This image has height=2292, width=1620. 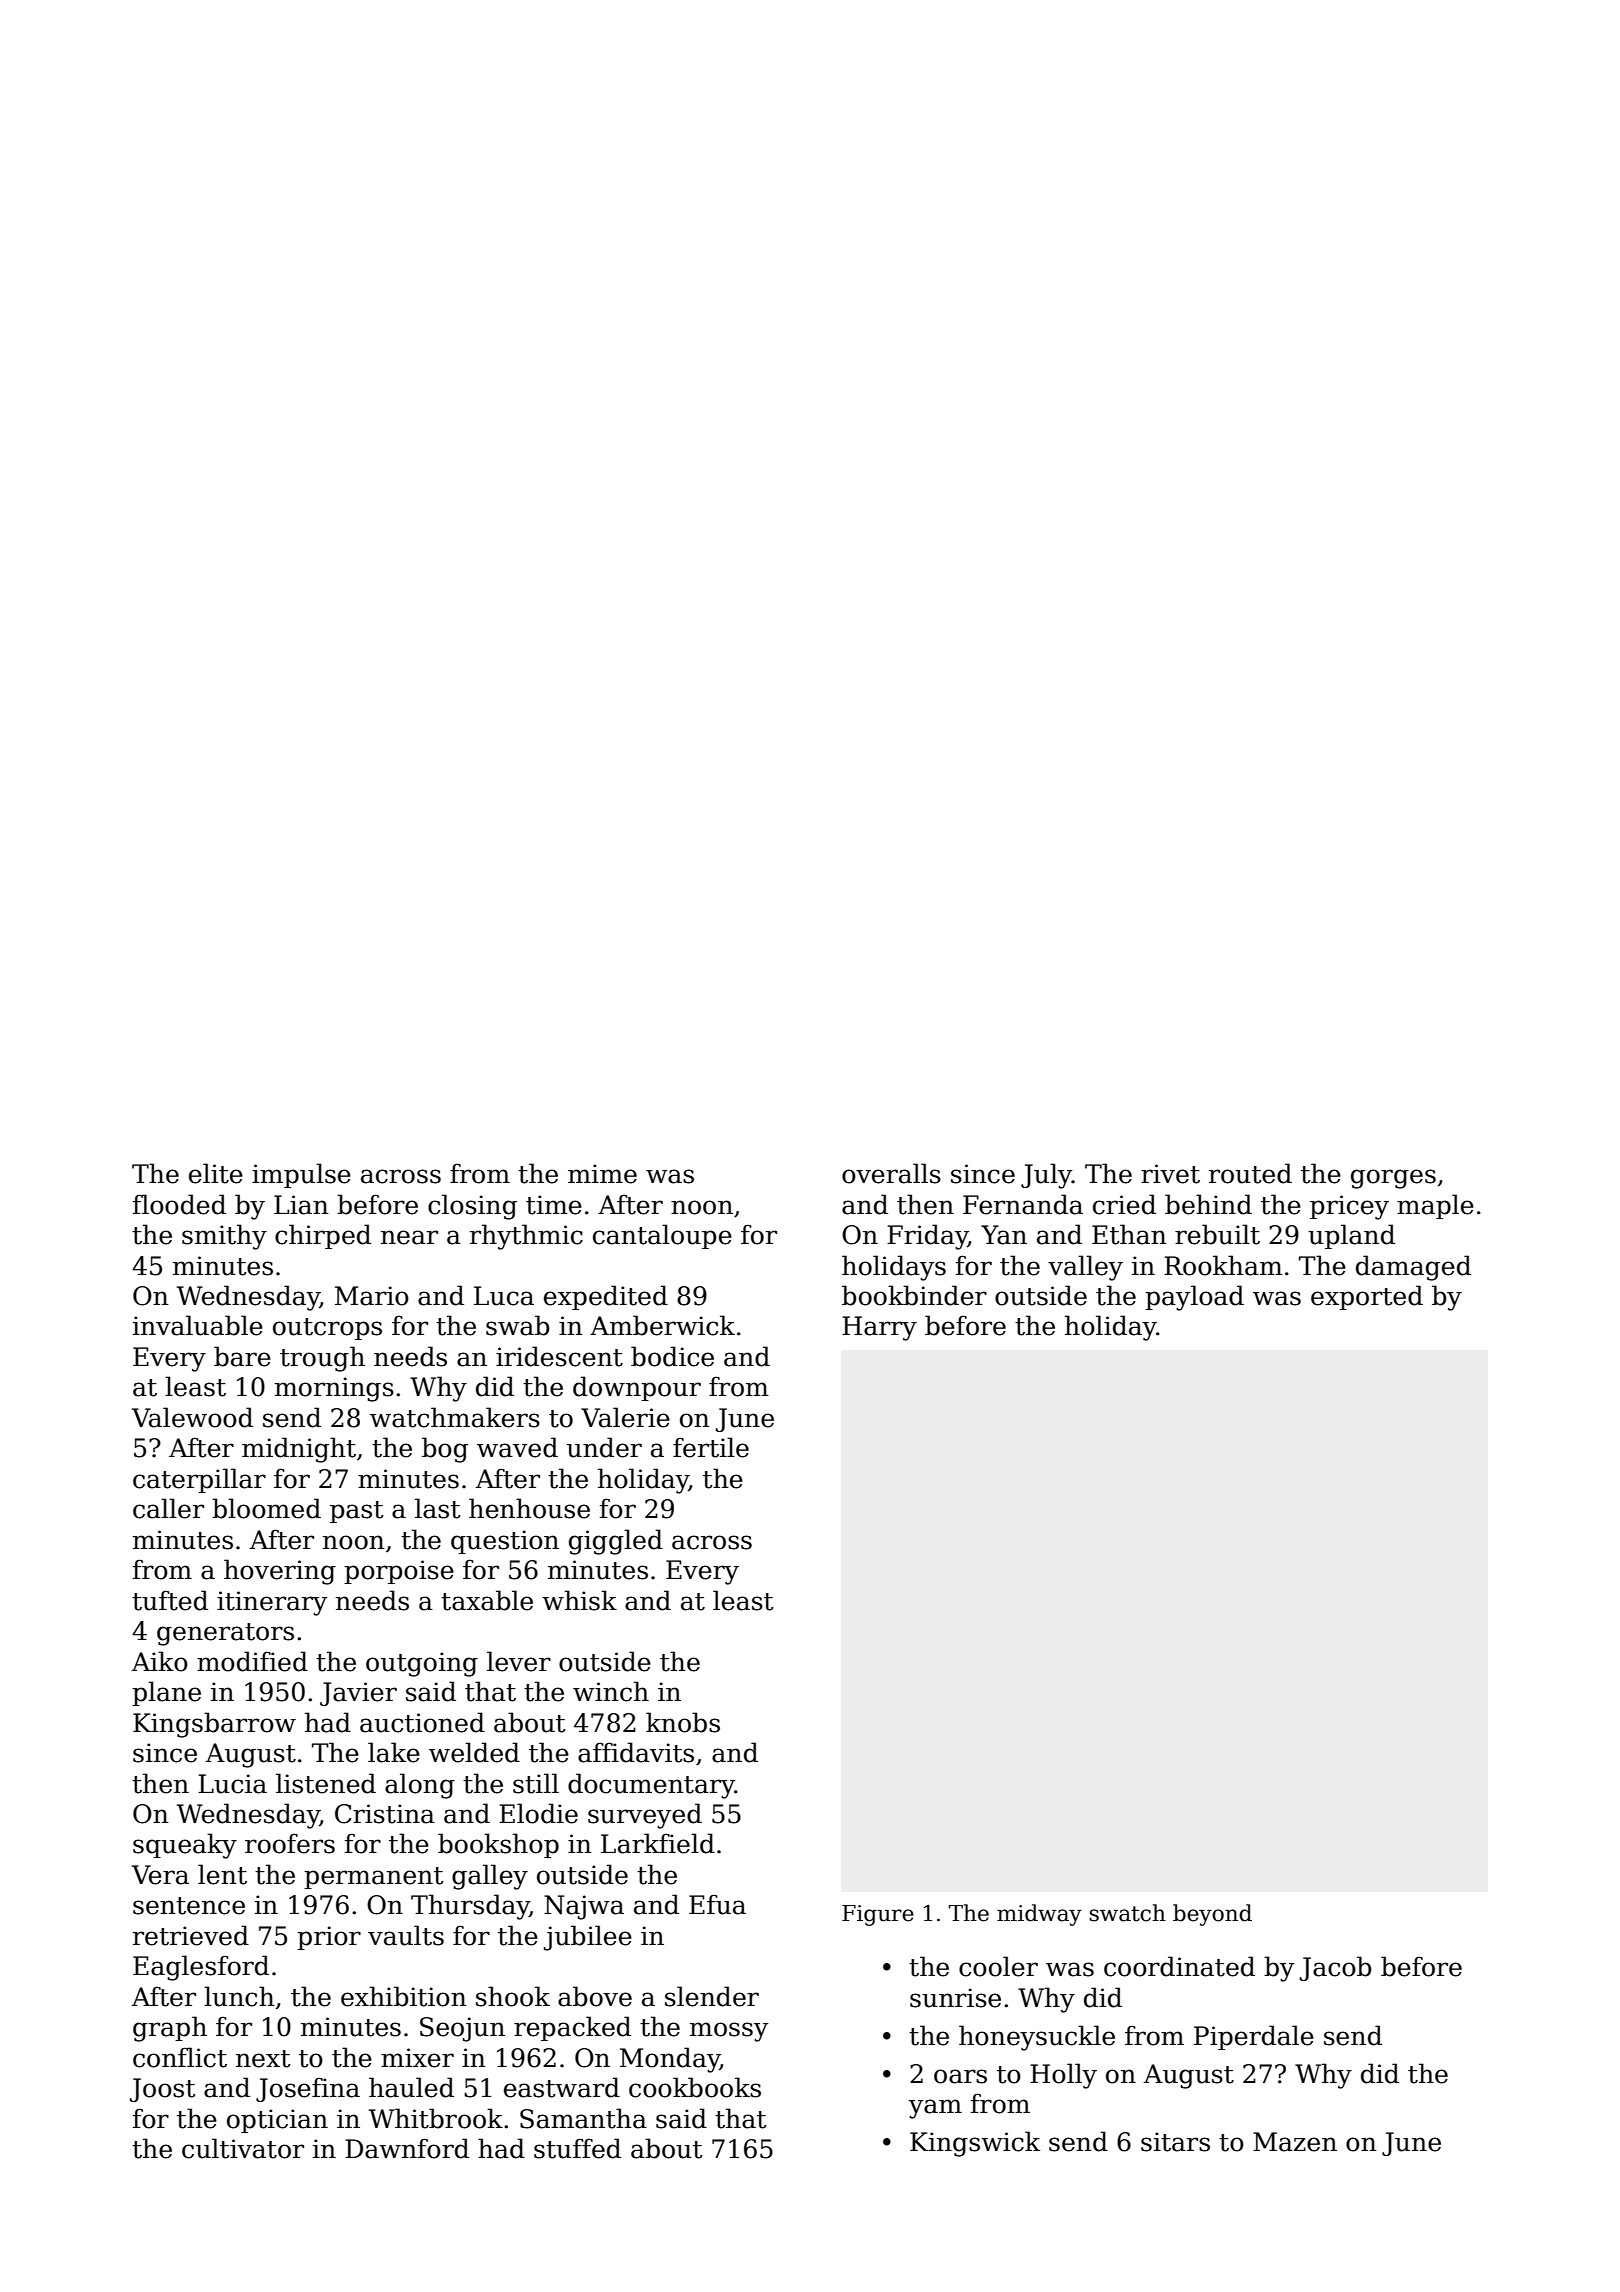 I want to click on question, so click(x=505, y=1542).
